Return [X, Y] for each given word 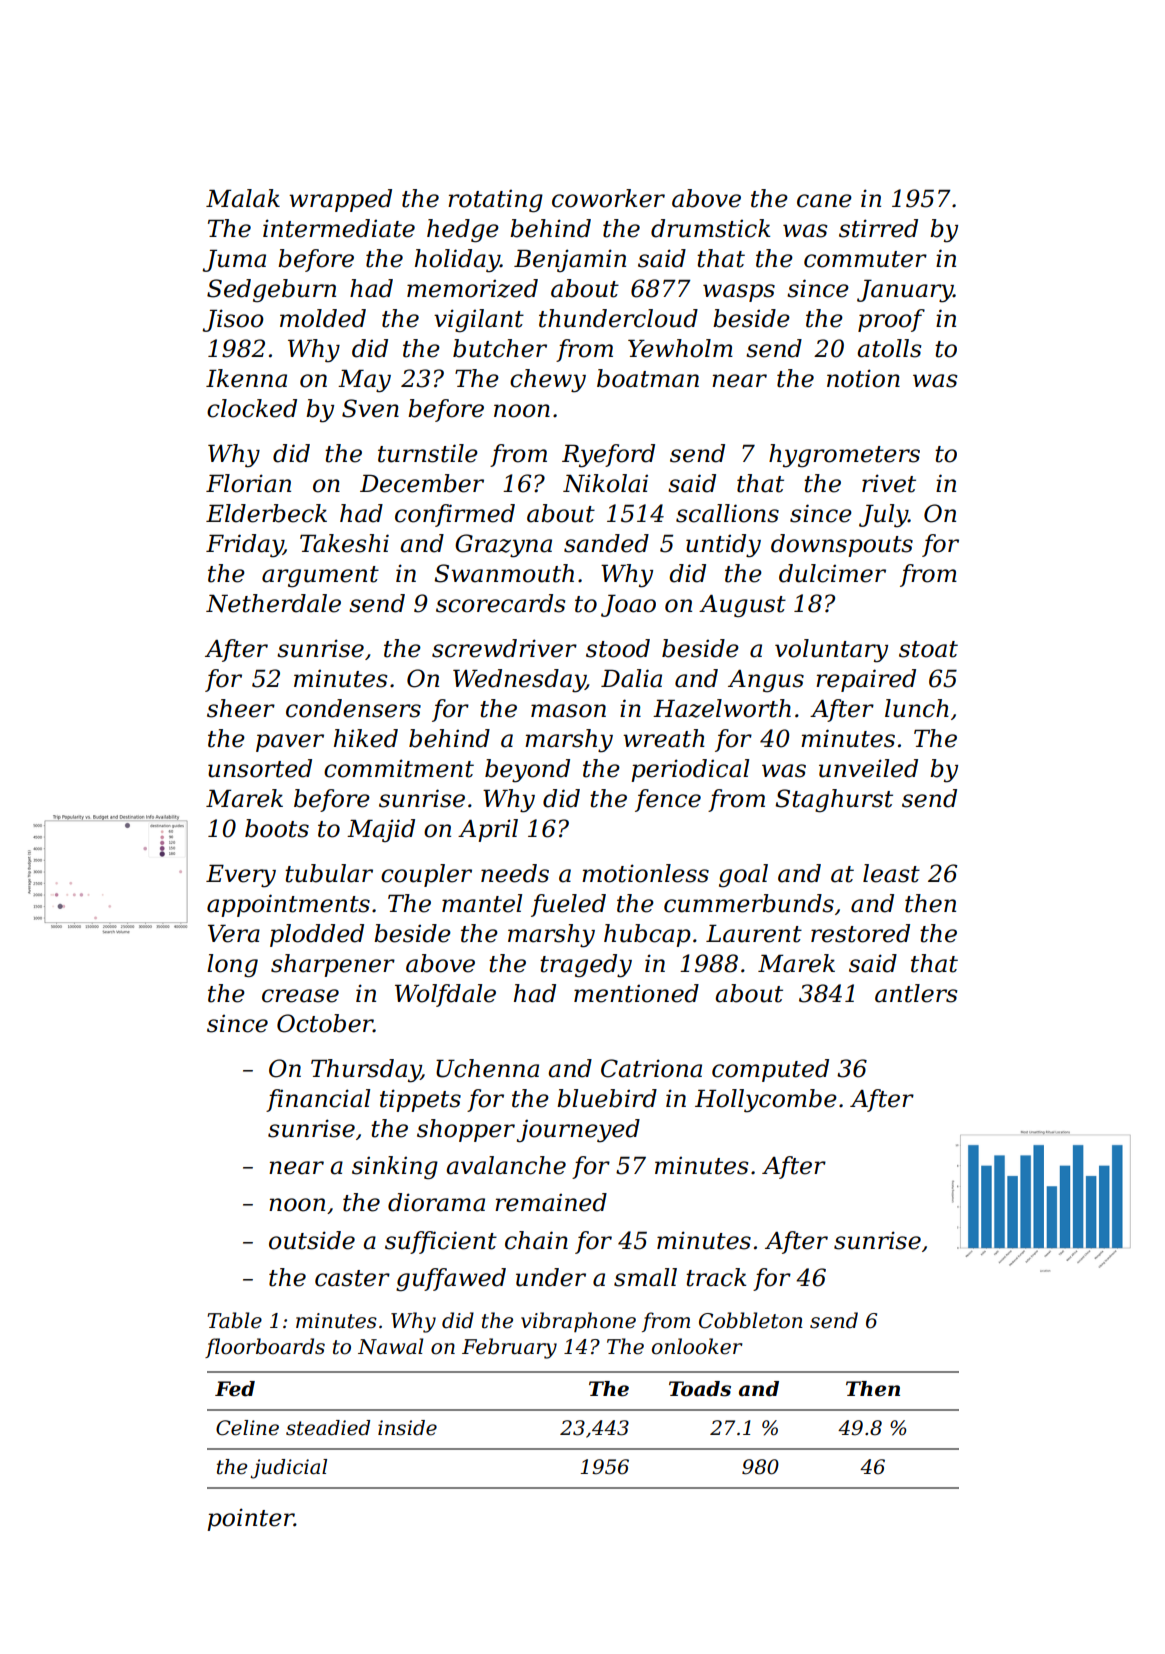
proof [891, 320]
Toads [700, 1389]
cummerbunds [749, 903]
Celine [247, 1428]
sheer [241, 708]
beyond [527, 771]
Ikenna [246, 378]
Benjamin [570, 260]
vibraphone [578, 1322]
